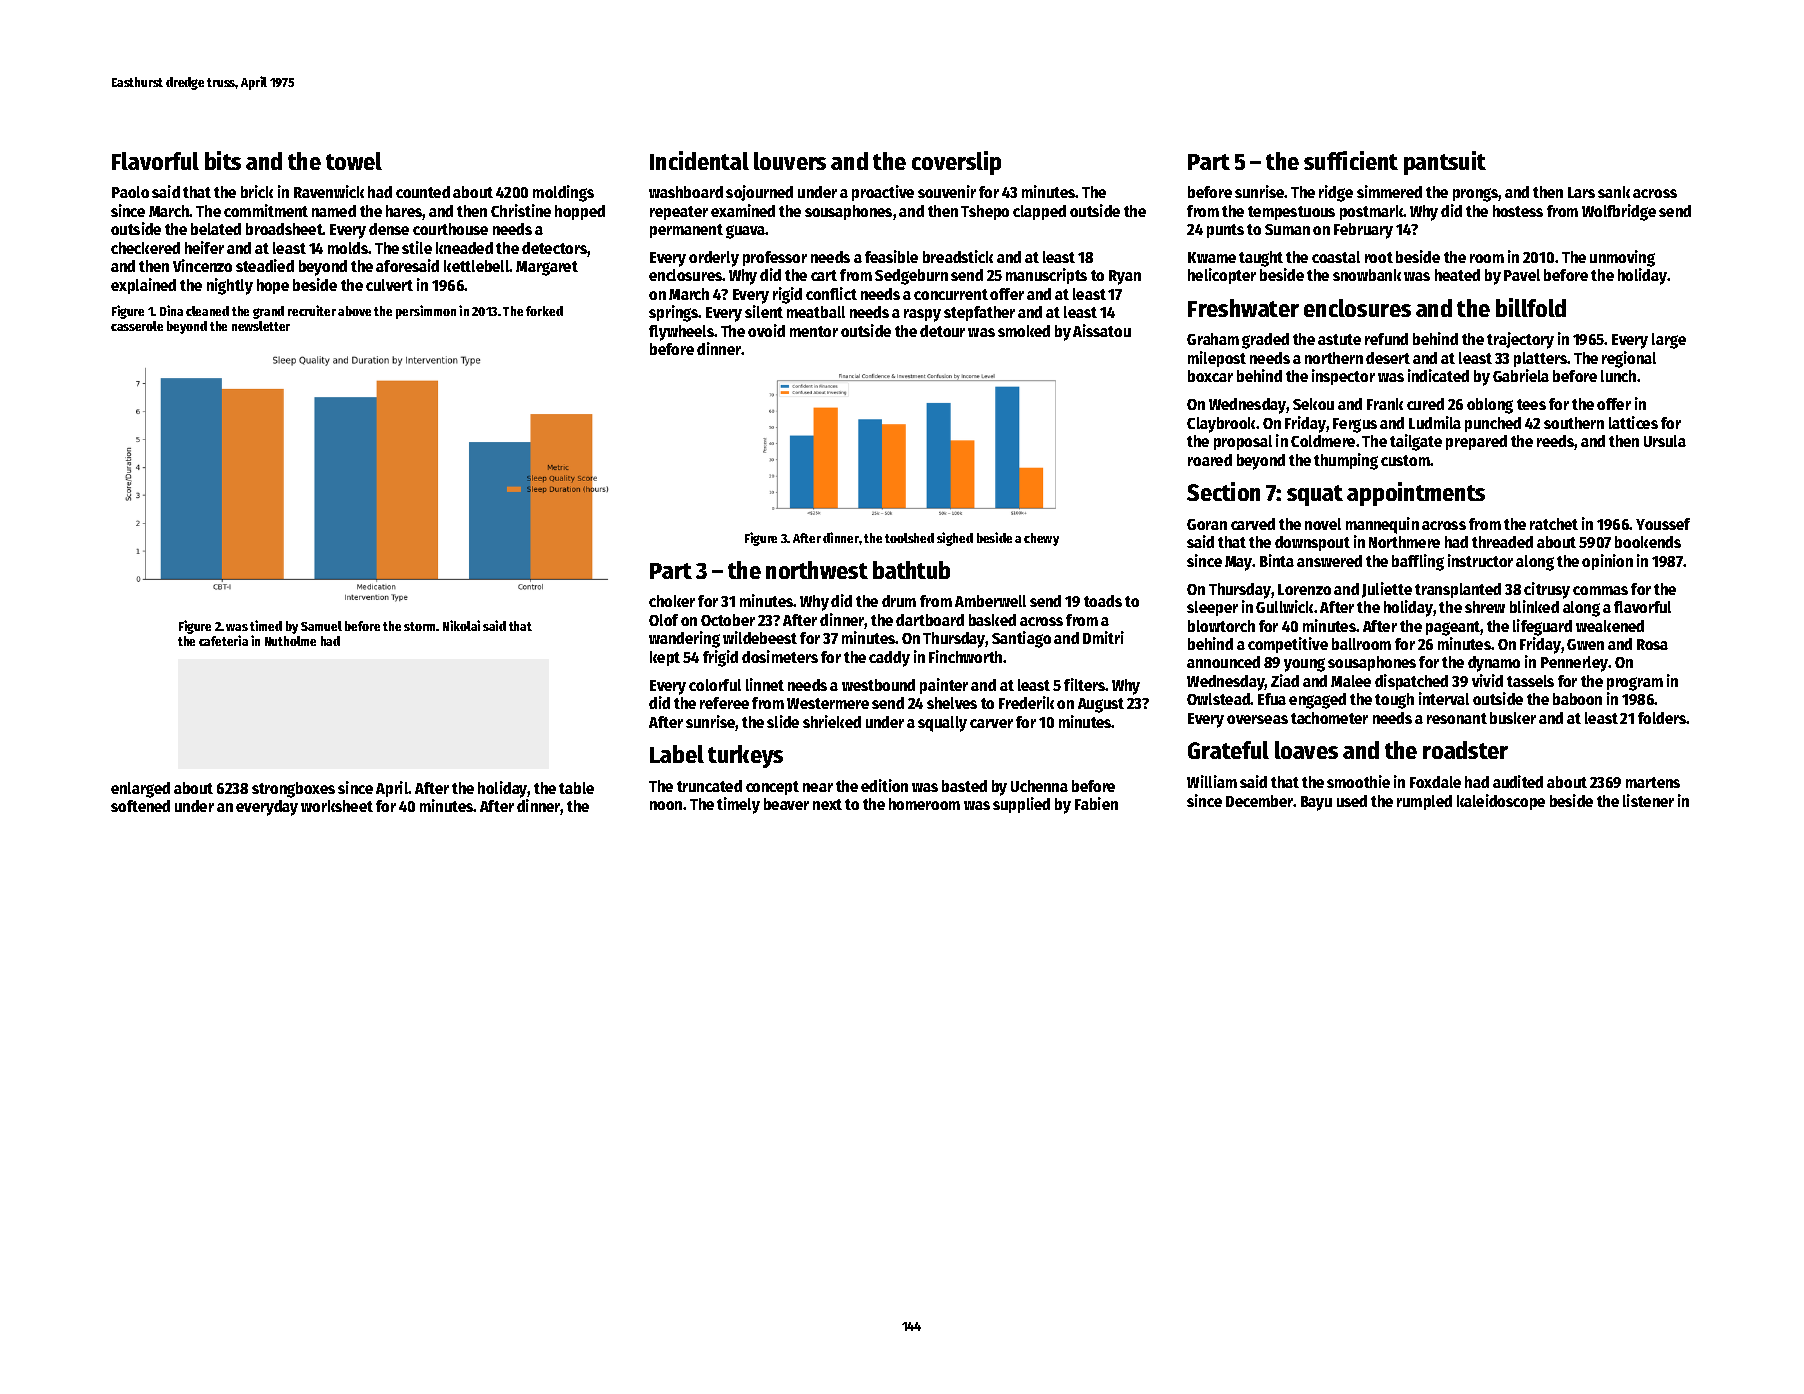 The width and height of the image is (1804, 1394). I want to click on lattices, so click(1633, 422).
